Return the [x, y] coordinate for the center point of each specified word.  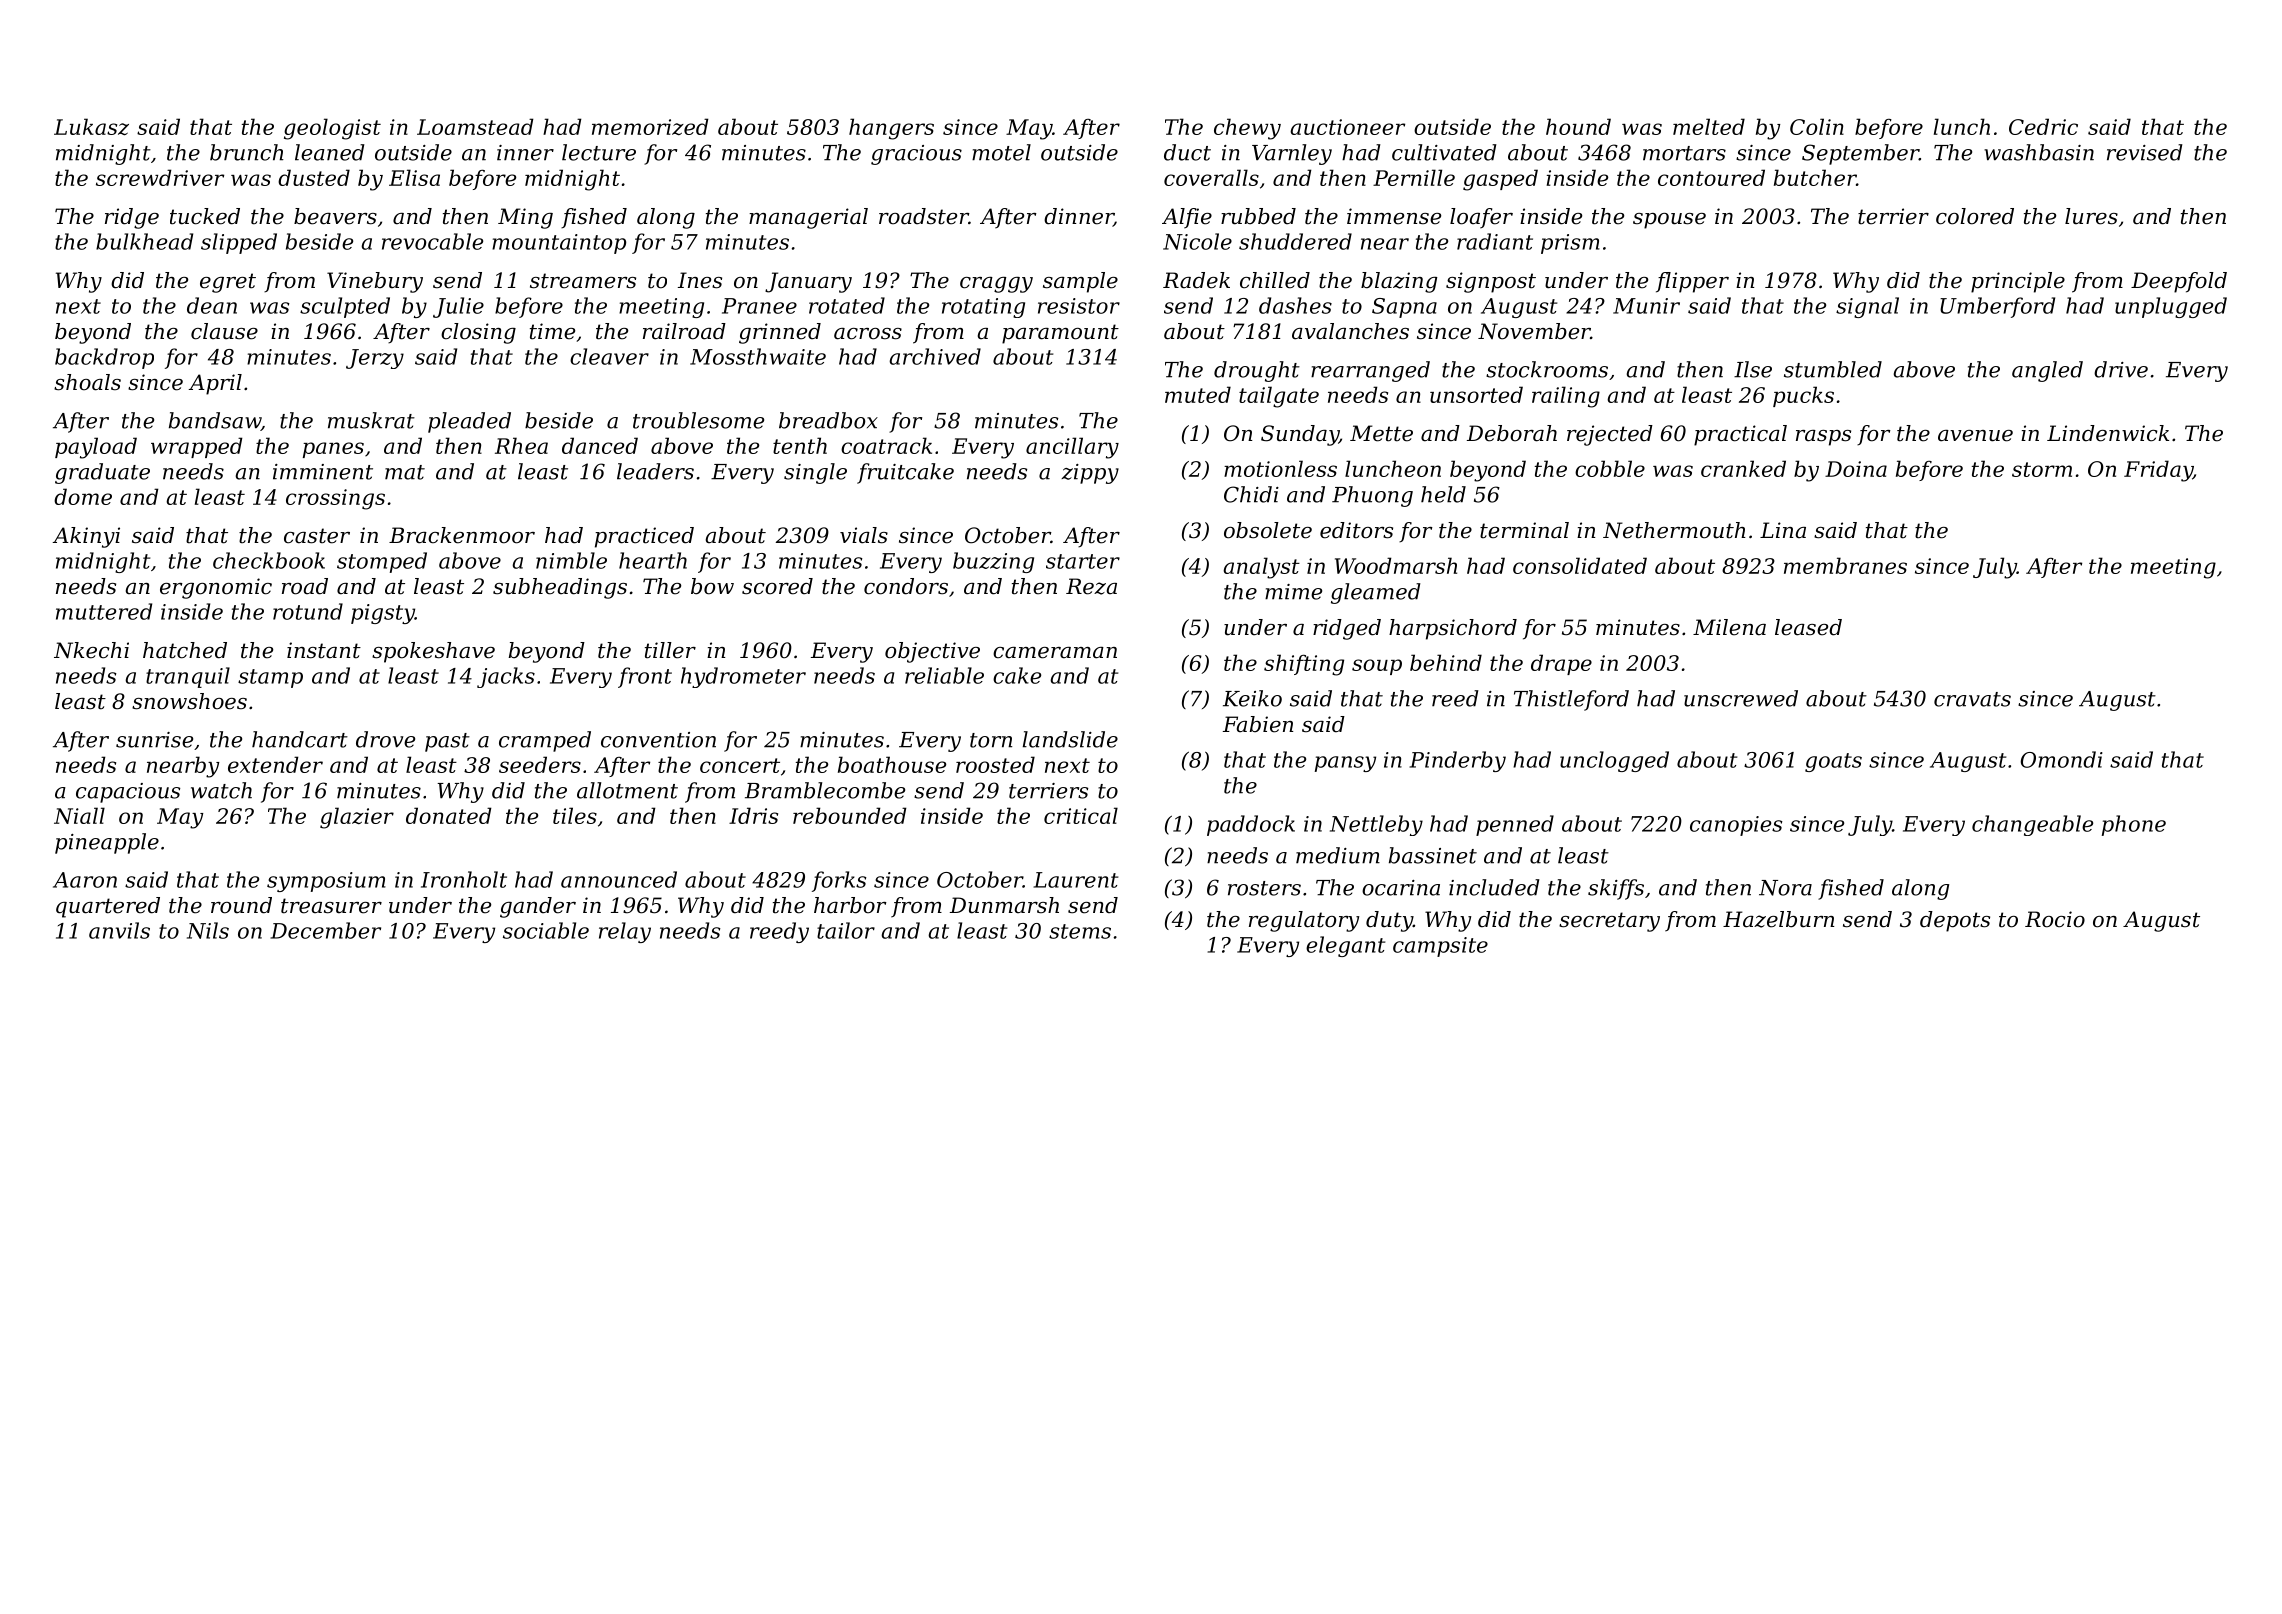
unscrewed [1741, 698]
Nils [208, 930]
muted [1198, 394]
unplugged [2171, 307]
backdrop [104, 358]
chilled [1275, 280]
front [645, 677]
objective [932, 652]
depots [1955, 921]
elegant [1345, 946]
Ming [525, 218]
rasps [1823, 438]
